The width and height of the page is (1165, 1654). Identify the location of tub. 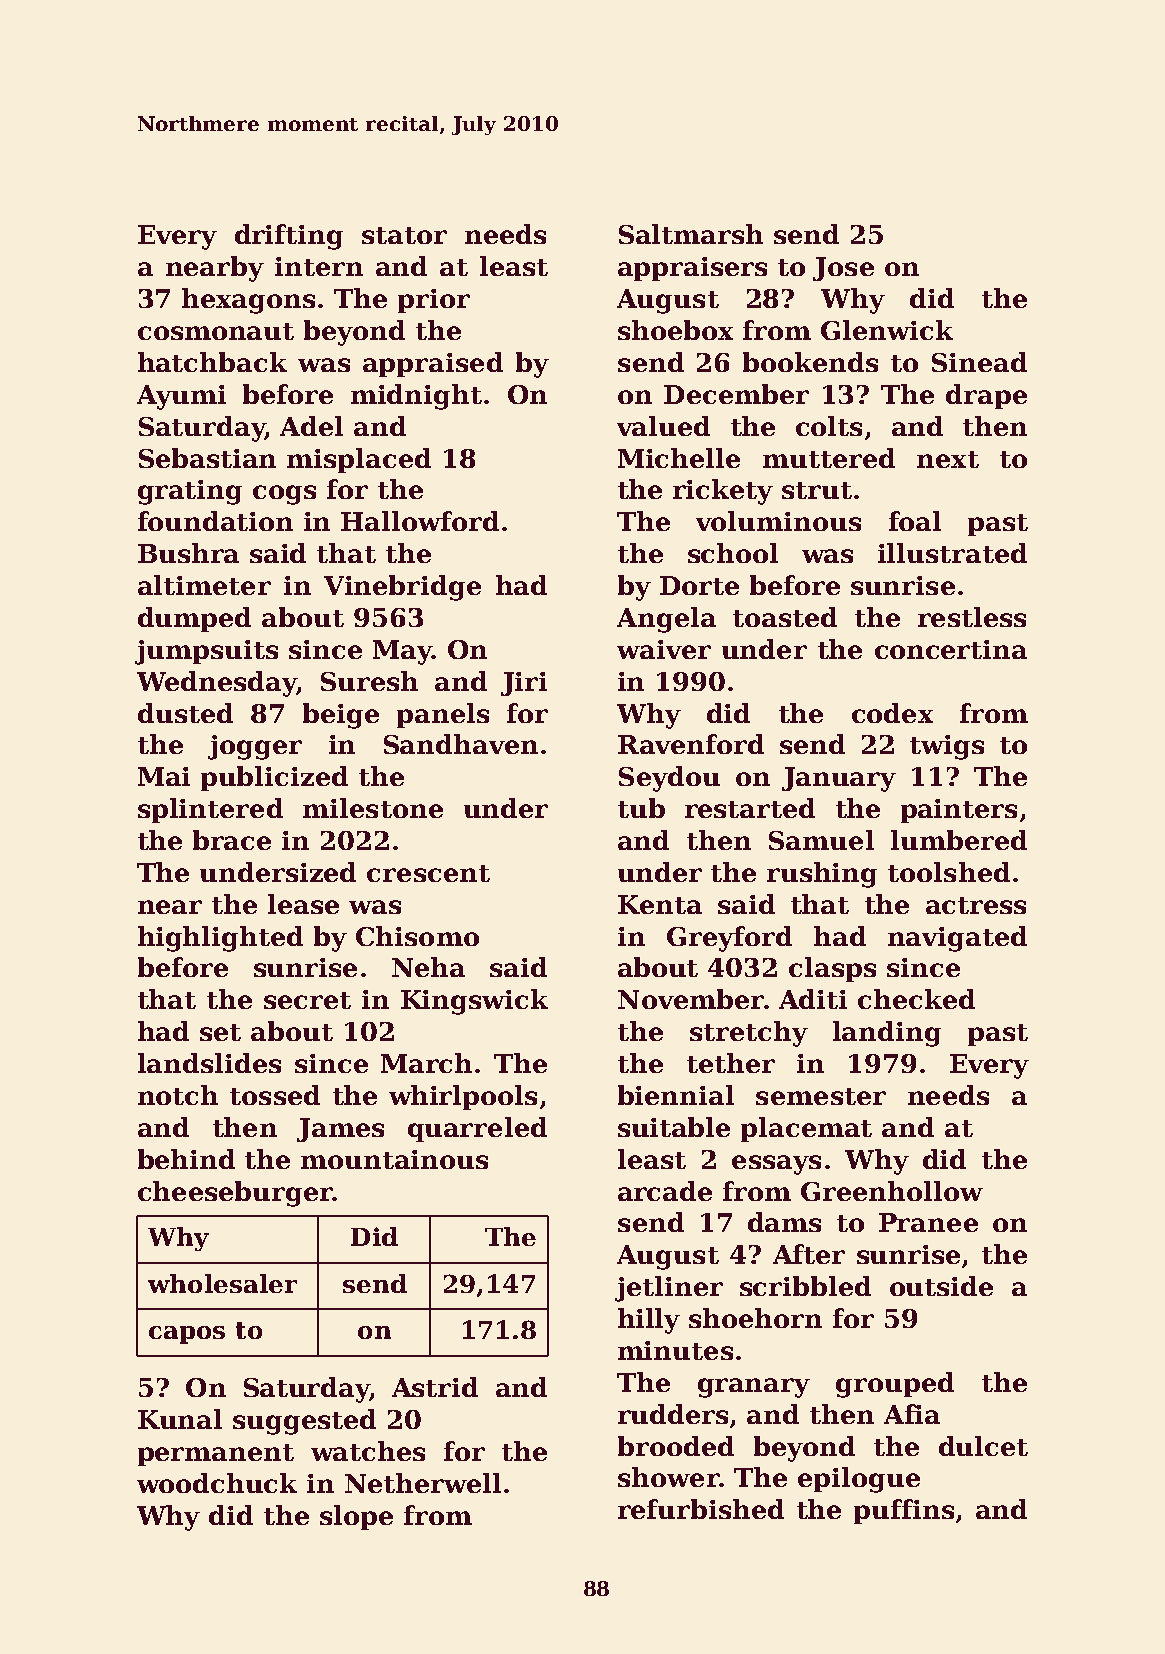
(641, 808).
